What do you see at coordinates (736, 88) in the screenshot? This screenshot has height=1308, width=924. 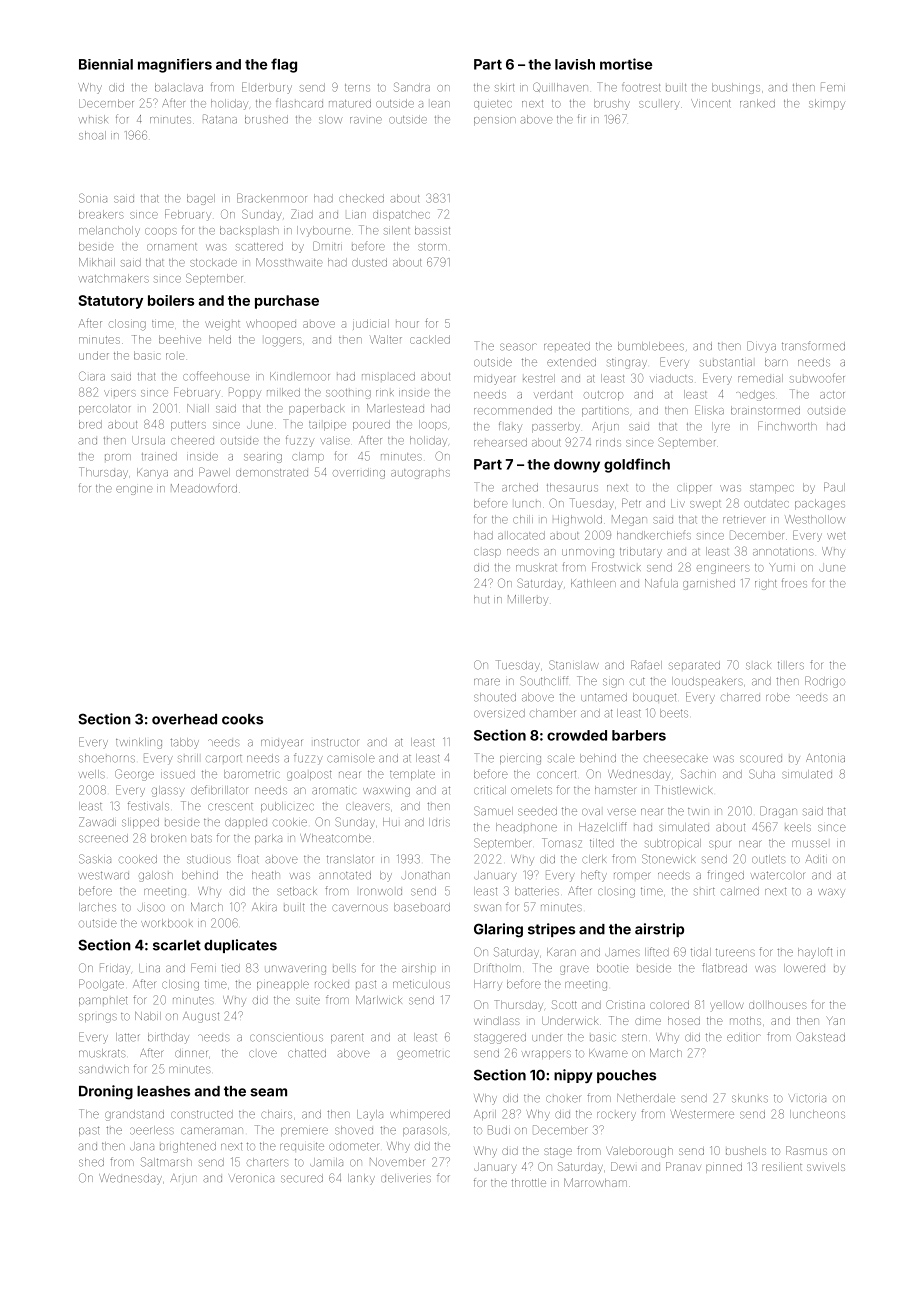 I see `bushings` at bounding box center [736, 88].
